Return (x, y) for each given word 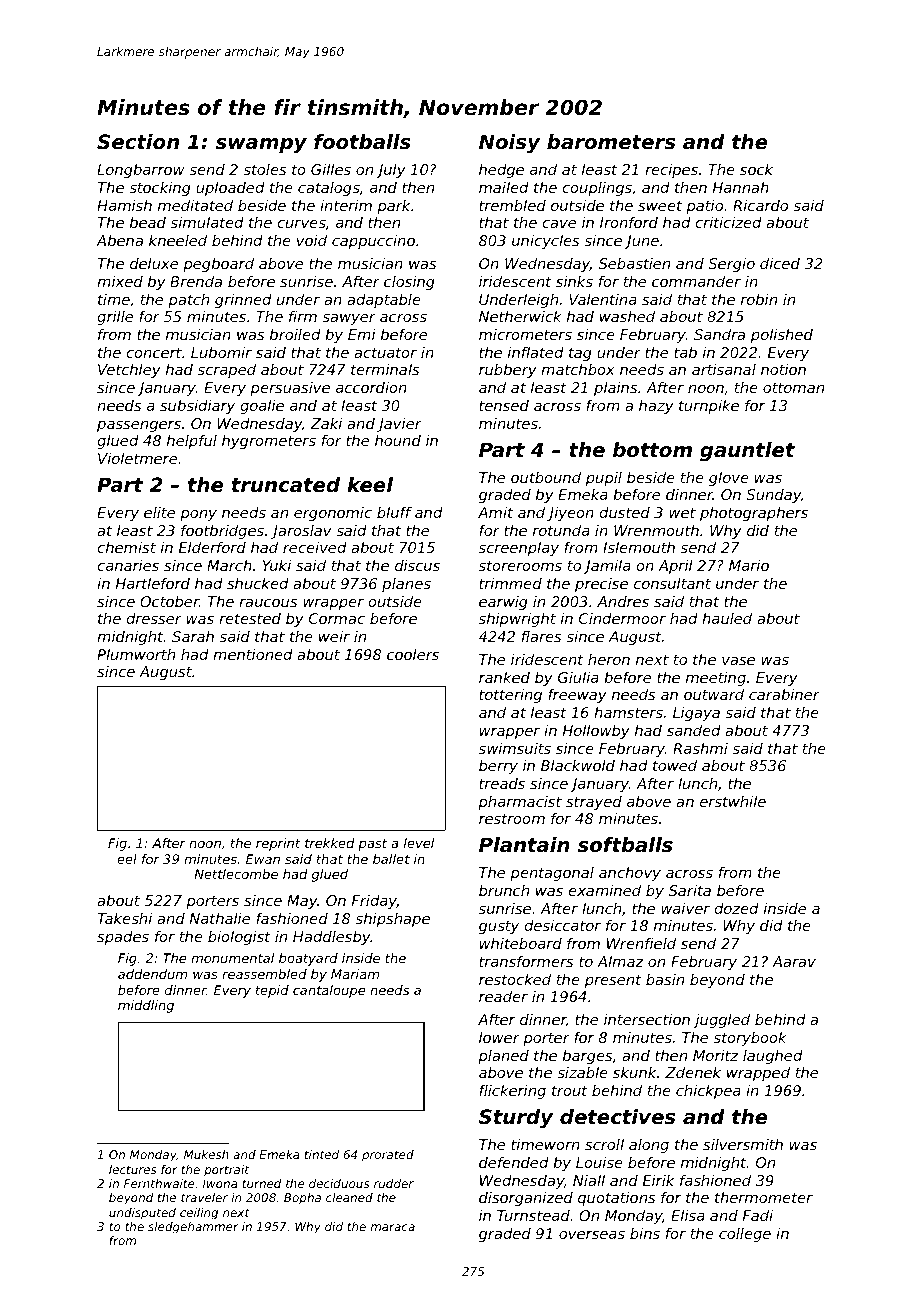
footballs (362, 142)
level (419, 843)
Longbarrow (141, 171)
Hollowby (596, 732)
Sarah (193, 636)
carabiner (784, 694)
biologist (239, 938)
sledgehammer (193, 1228)
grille (115, 318)
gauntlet (747, 451)
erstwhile (733, 801)
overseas (592, 1235)
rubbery (508, 371)
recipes (671, 171)
